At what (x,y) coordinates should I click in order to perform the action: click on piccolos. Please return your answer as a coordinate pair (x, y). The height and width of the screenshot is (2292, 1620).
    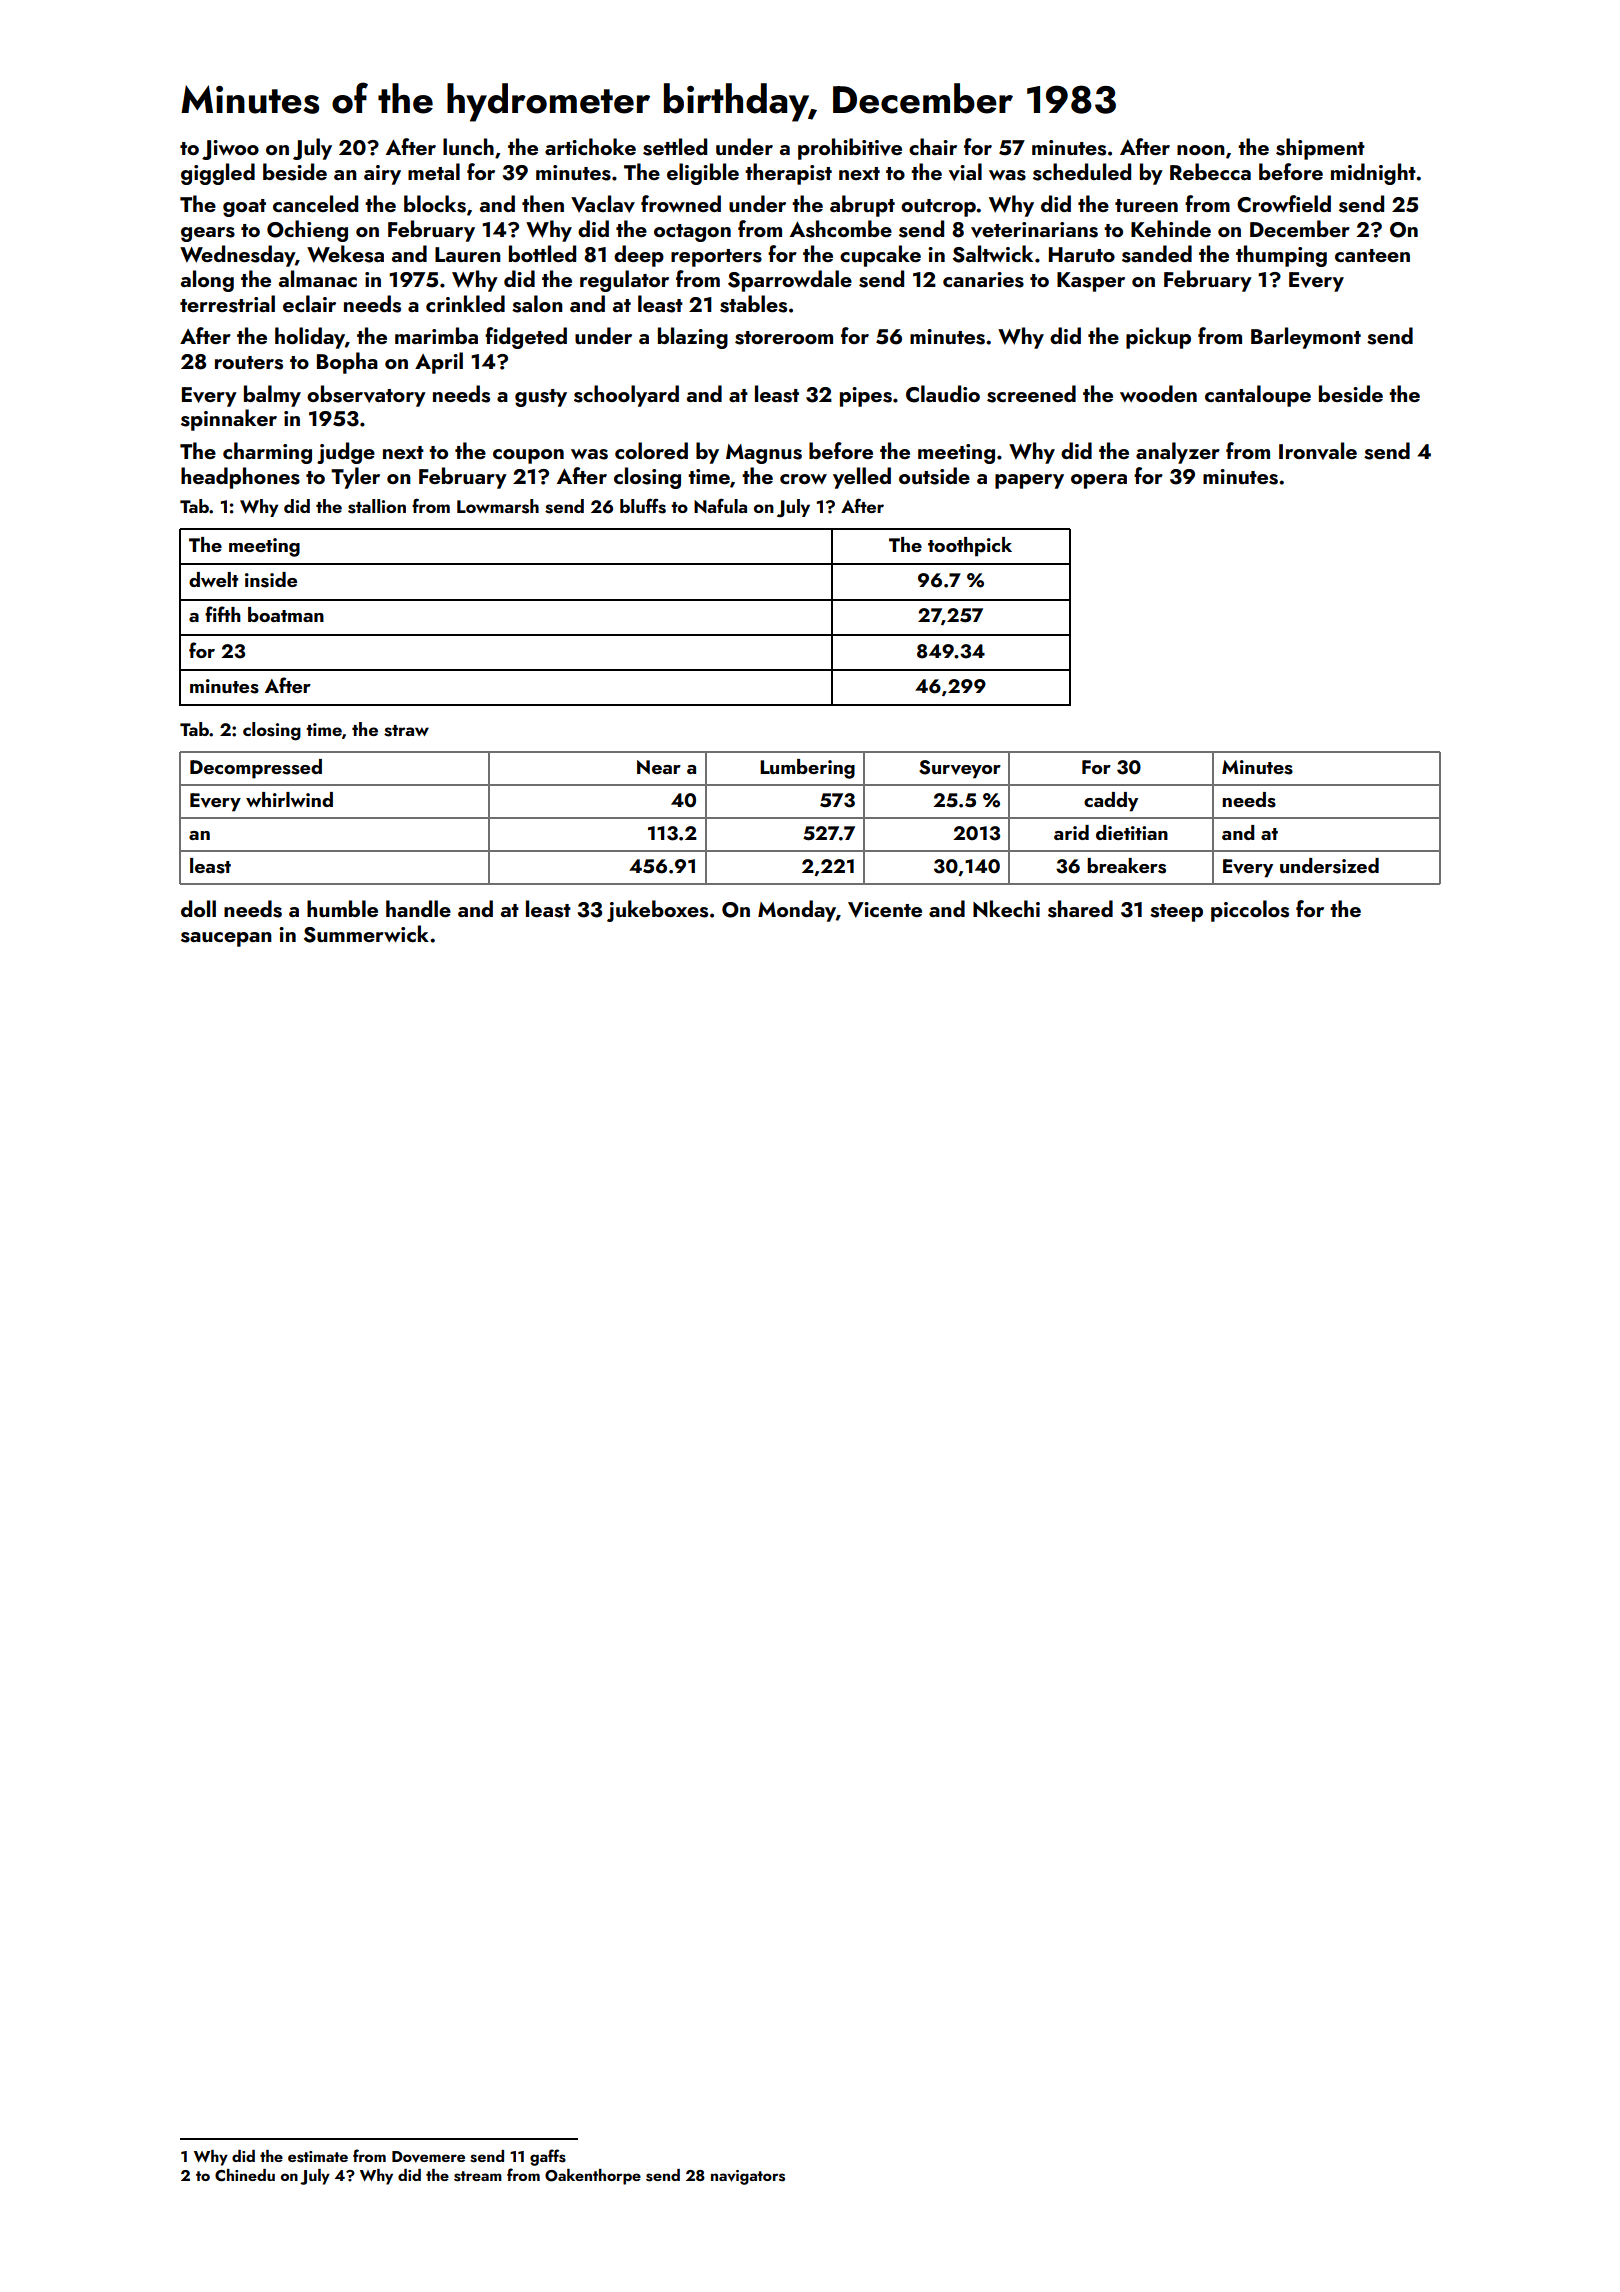
    Looking at the image, I should click on (1250, 911).
